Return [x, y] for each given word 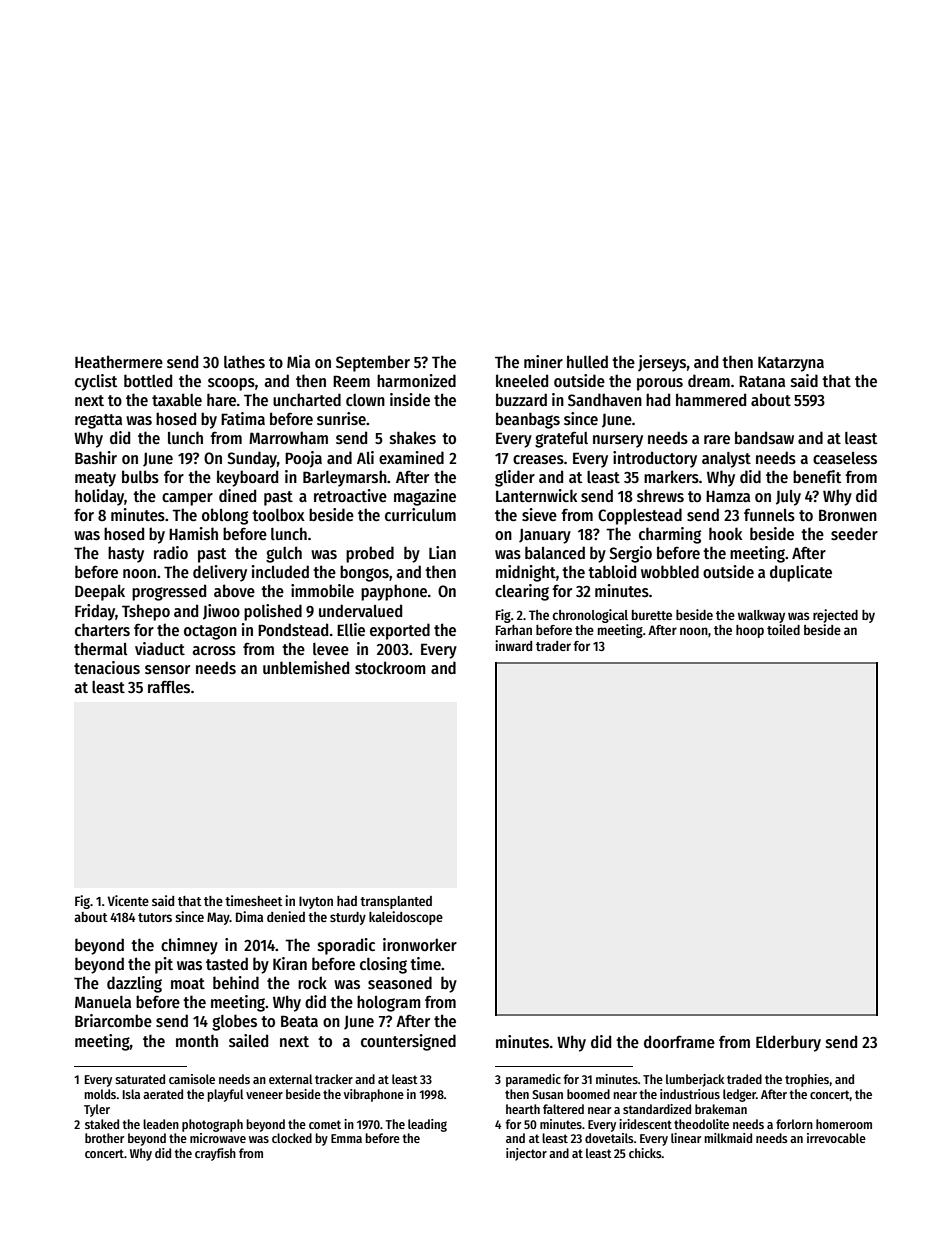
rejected [835, 616]
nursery [618, 441]
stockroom [390, 668]
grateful [561, 439]
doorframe [679, 1041]
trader [553, 646]
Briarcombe [113, 1020]
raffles [169, 686]
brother [104, 1138]
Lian [442, 552]
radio [171, 552]
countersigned [408, 1042]
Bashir [96, 457]
